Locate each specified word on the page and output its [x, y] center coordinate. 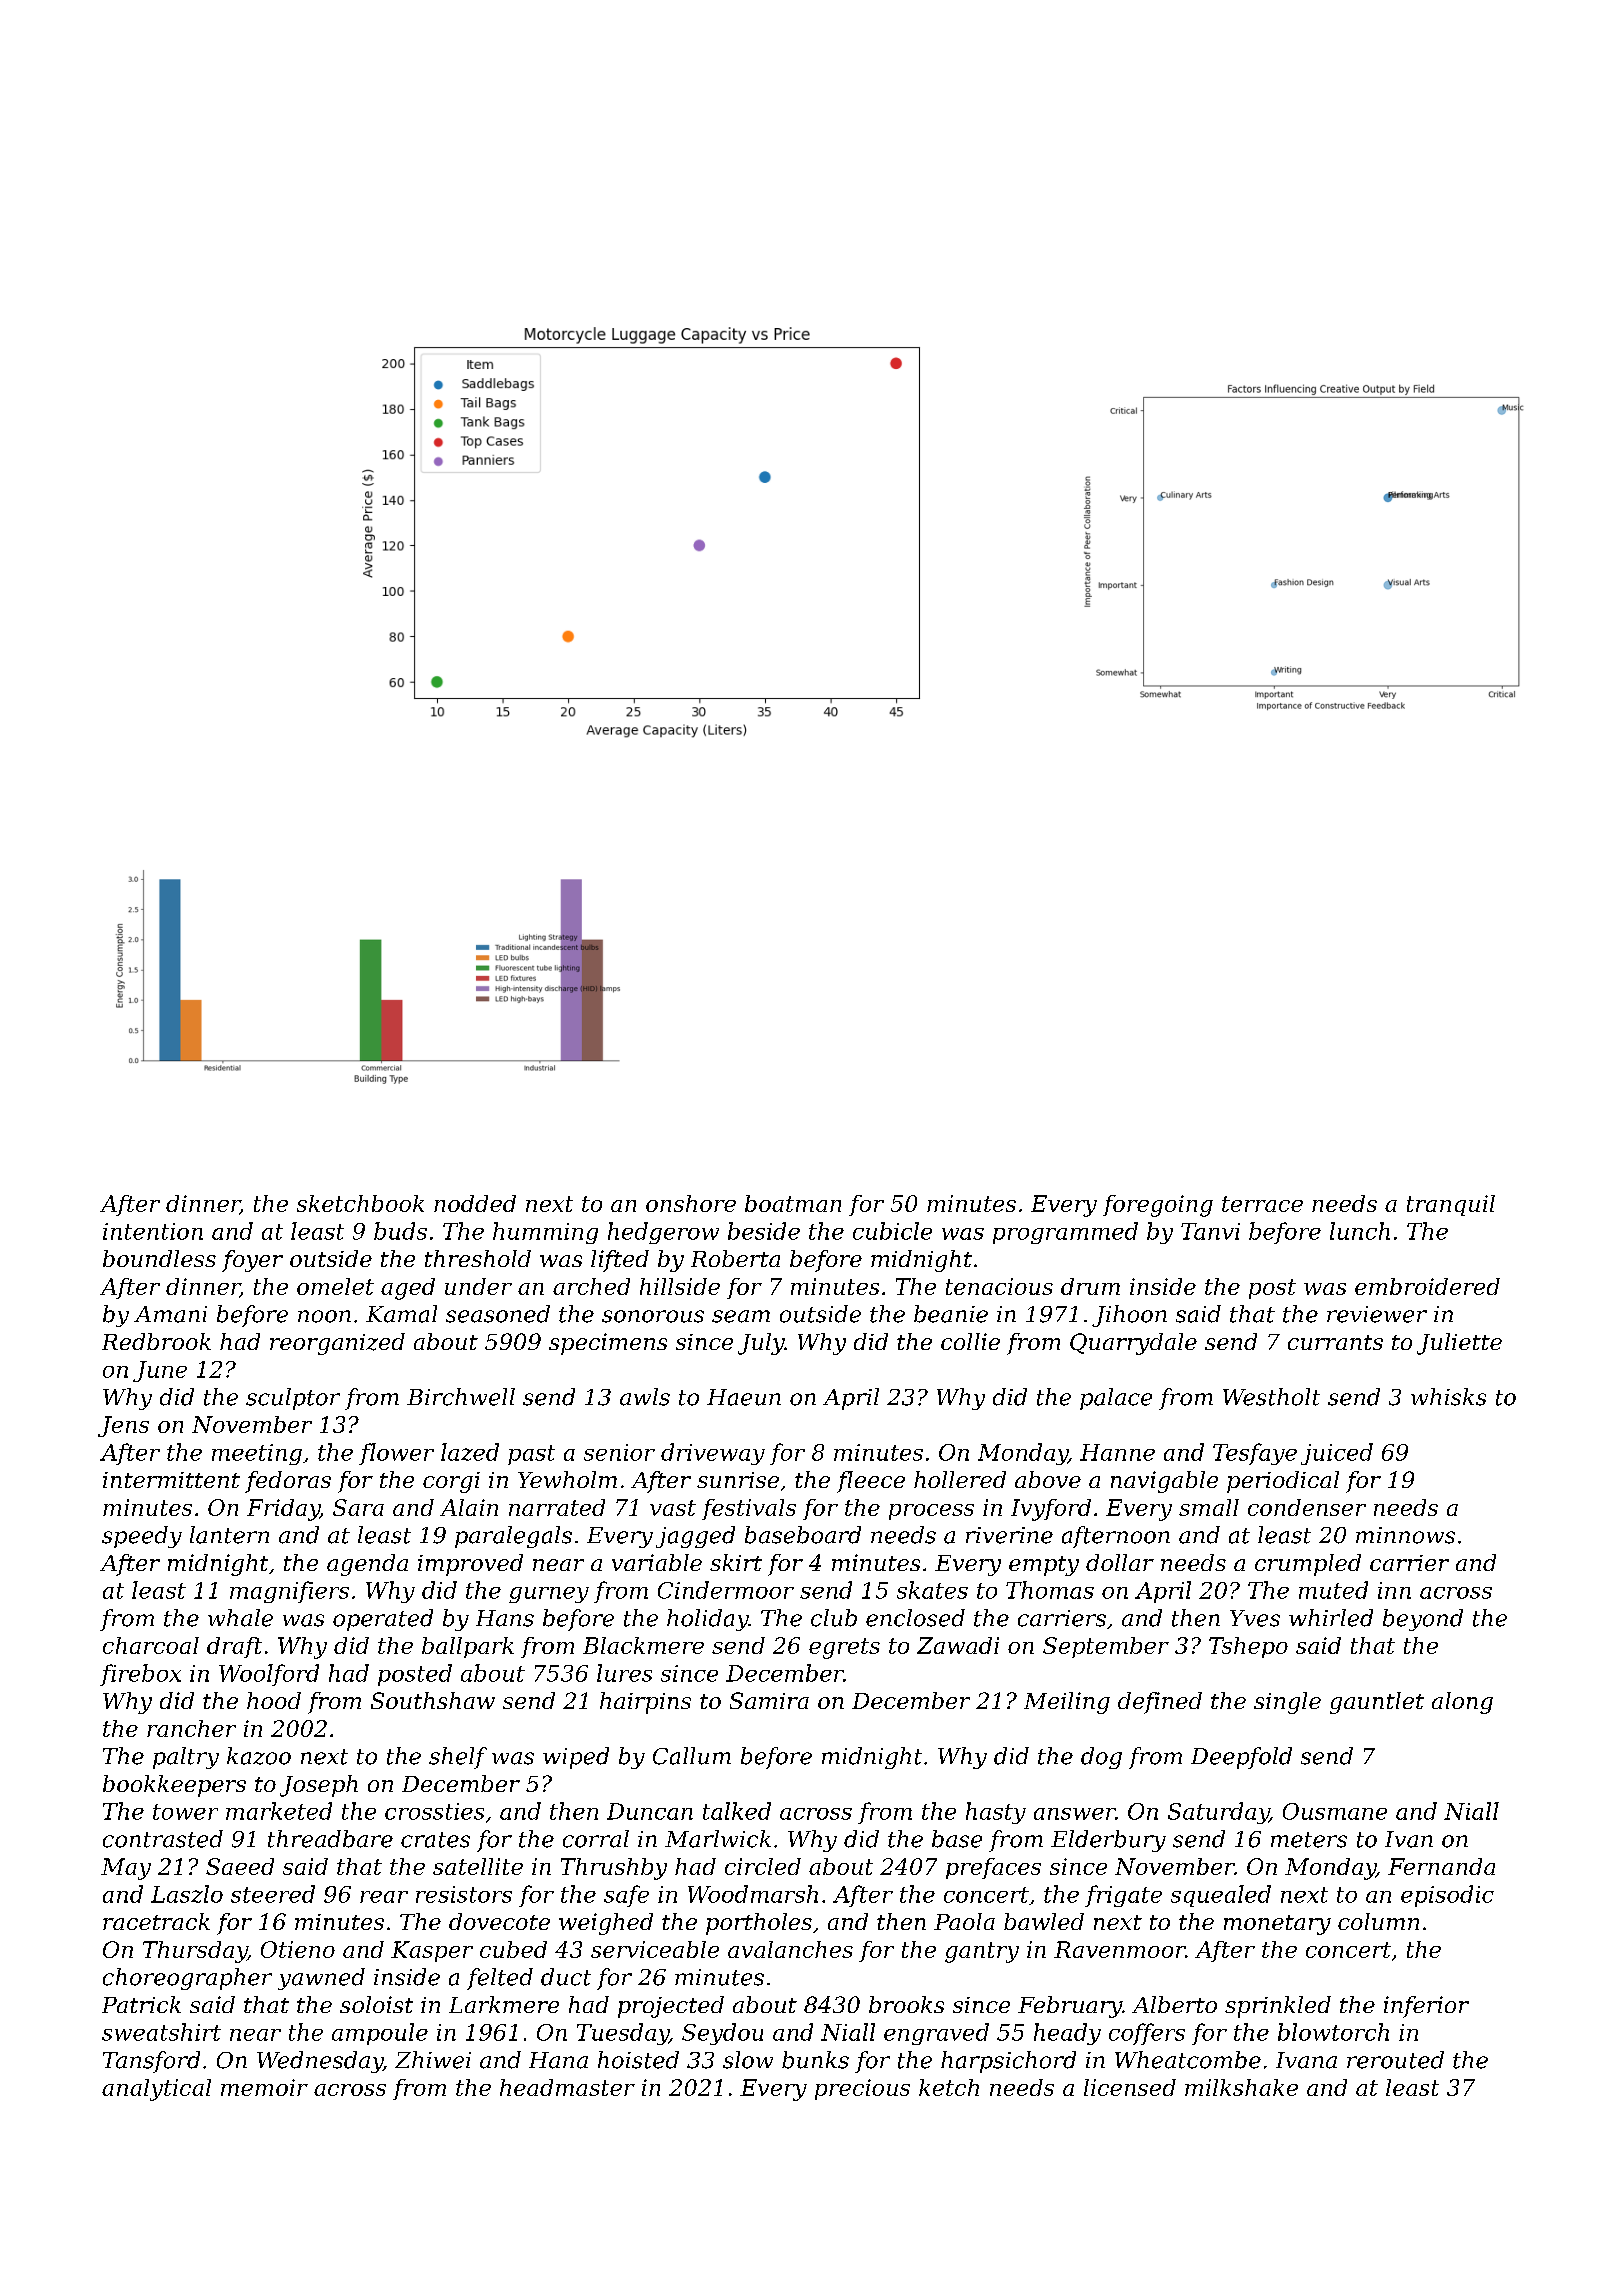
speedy [142, 1537]
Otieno [298, 1949]
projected [671, 2007]
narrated [557, 1507]
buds [400, 1231]
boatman [793, 1203]
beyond [1423, 1620]
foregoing [1158, 1206]
